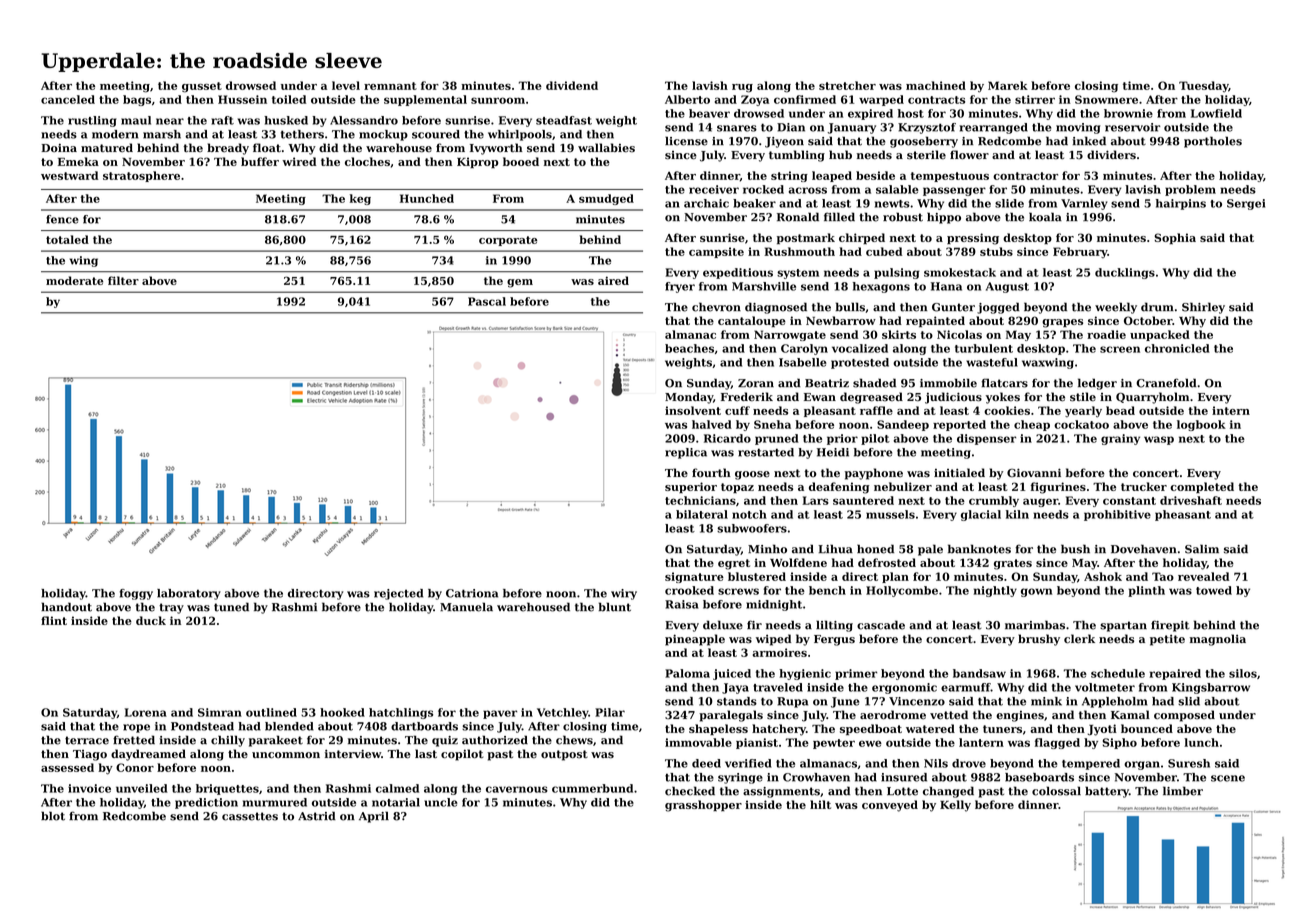  I want to click on blot, so click(53, 816).
